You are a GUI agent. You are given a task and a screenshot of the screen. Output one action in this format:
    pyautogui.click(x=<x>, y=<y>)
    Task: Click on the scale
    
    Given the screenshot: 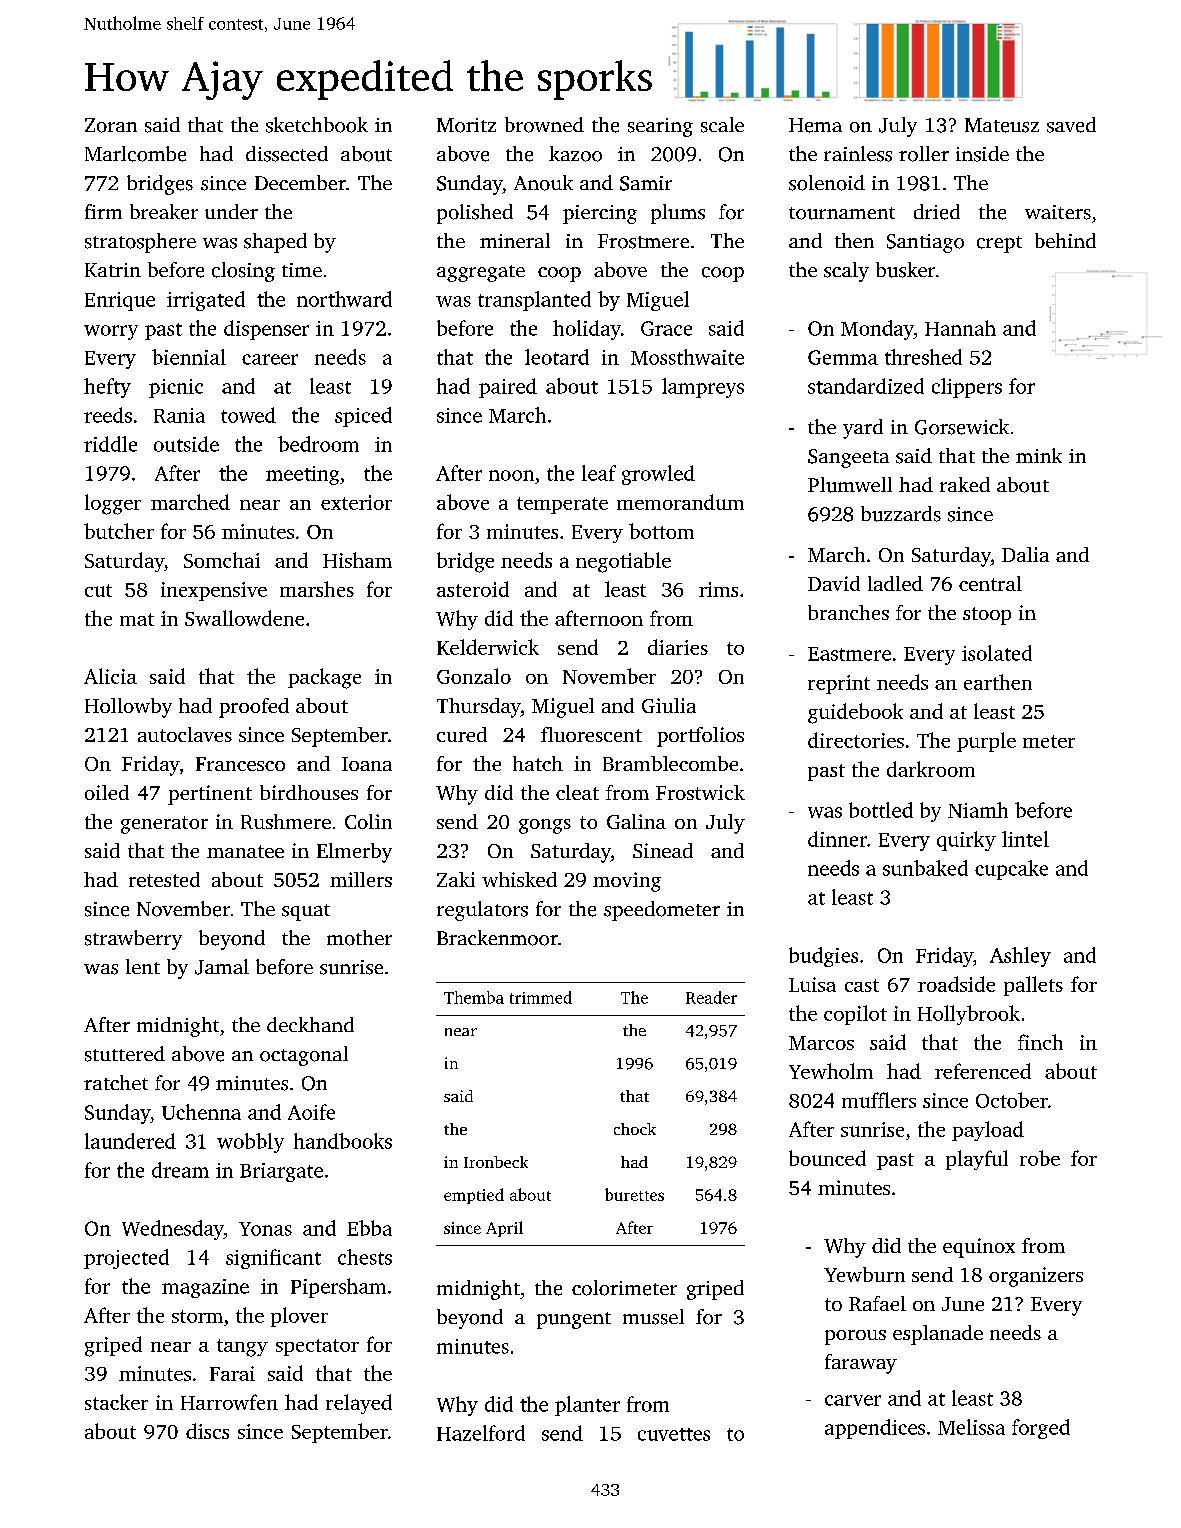 What is the action you would take?
    pyautogui.click(x=722, y=125)
